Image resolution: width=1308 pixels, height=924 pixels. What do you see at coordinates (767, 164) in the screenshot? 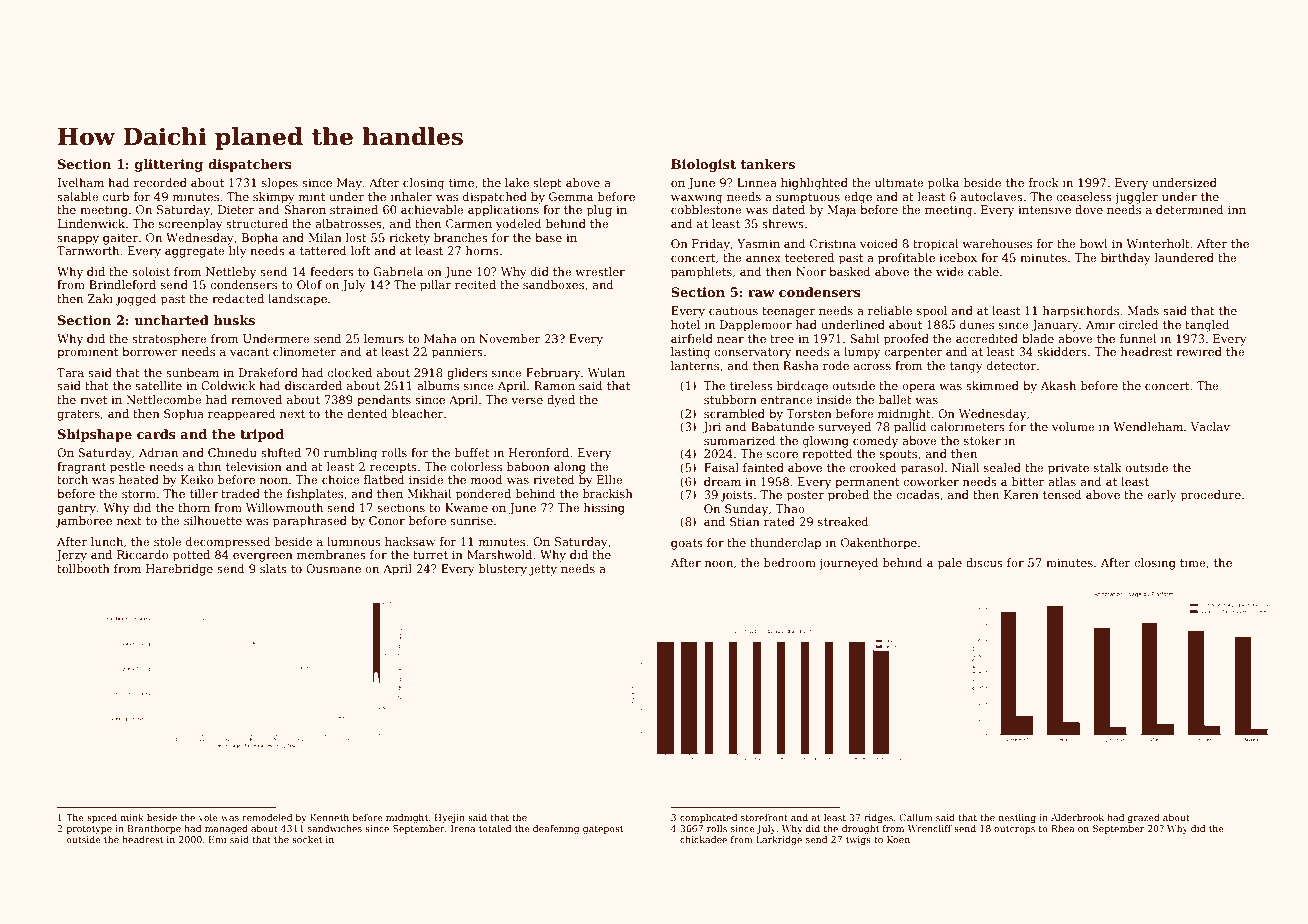
I see `tankers` at bounding box center [767, 164].
